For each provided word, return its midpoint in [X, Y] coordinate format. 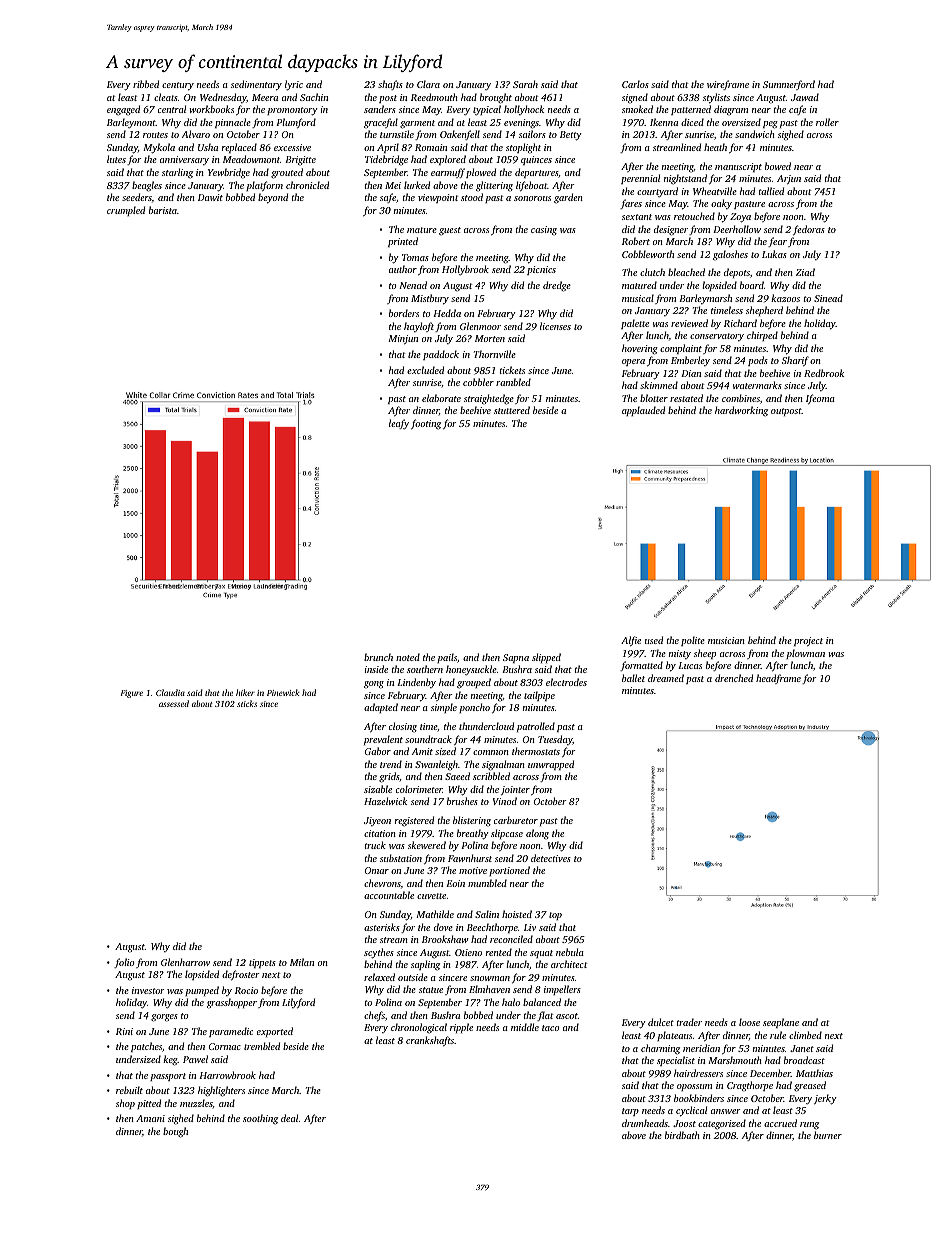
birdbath [682, 1135]
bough [175, 1132]
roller [827, 122]
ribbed [146, 84]
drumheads [645, 1123]
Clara [428, 84]
